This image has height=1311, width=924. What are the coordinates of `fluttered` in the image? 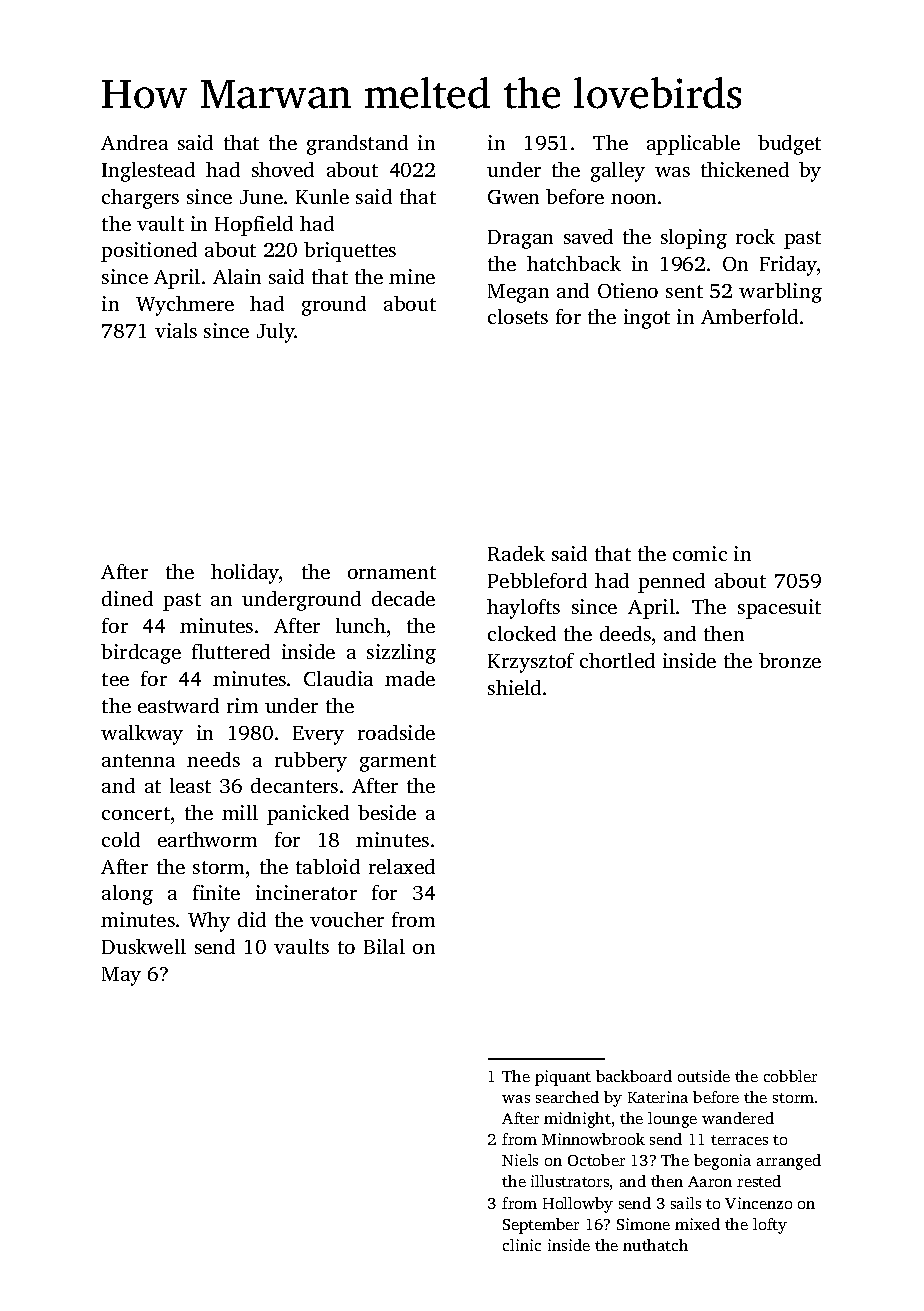 It's located at (231, 651).
